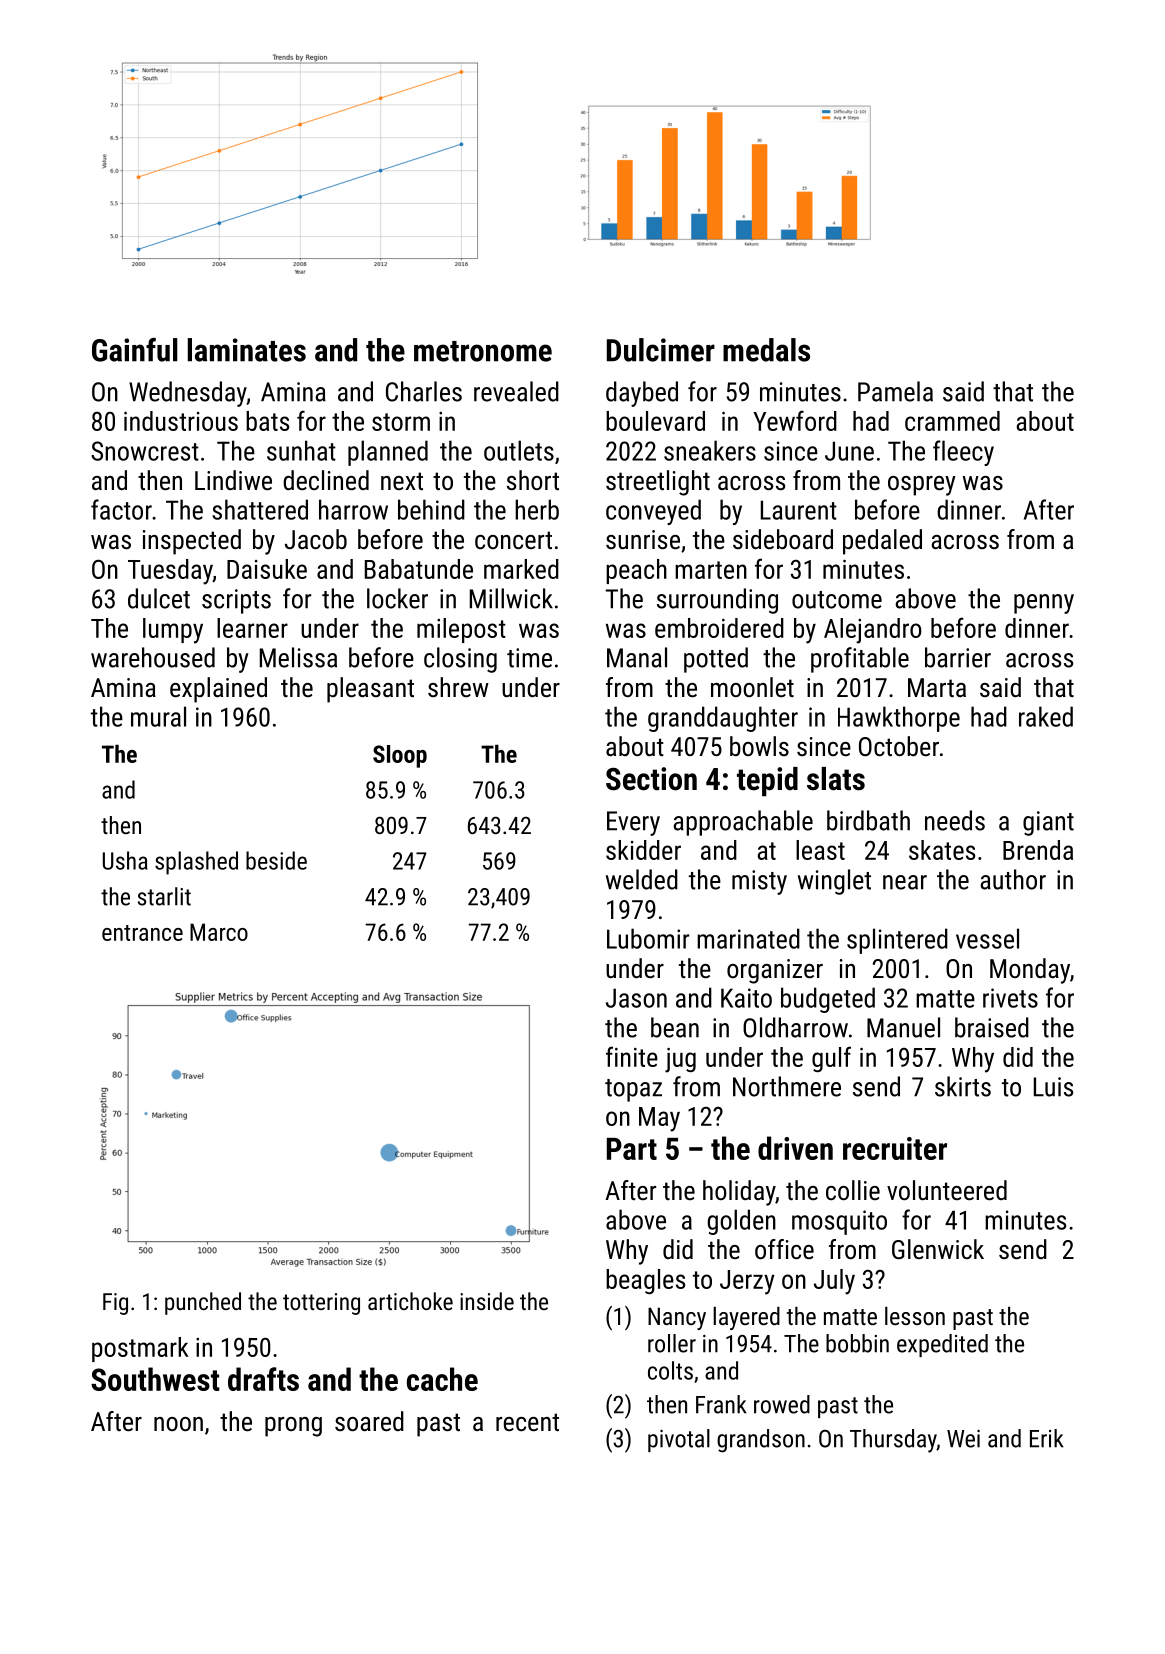 This page has height=1654, width=1165. I want to click on boulevard, so click(655, 421).
